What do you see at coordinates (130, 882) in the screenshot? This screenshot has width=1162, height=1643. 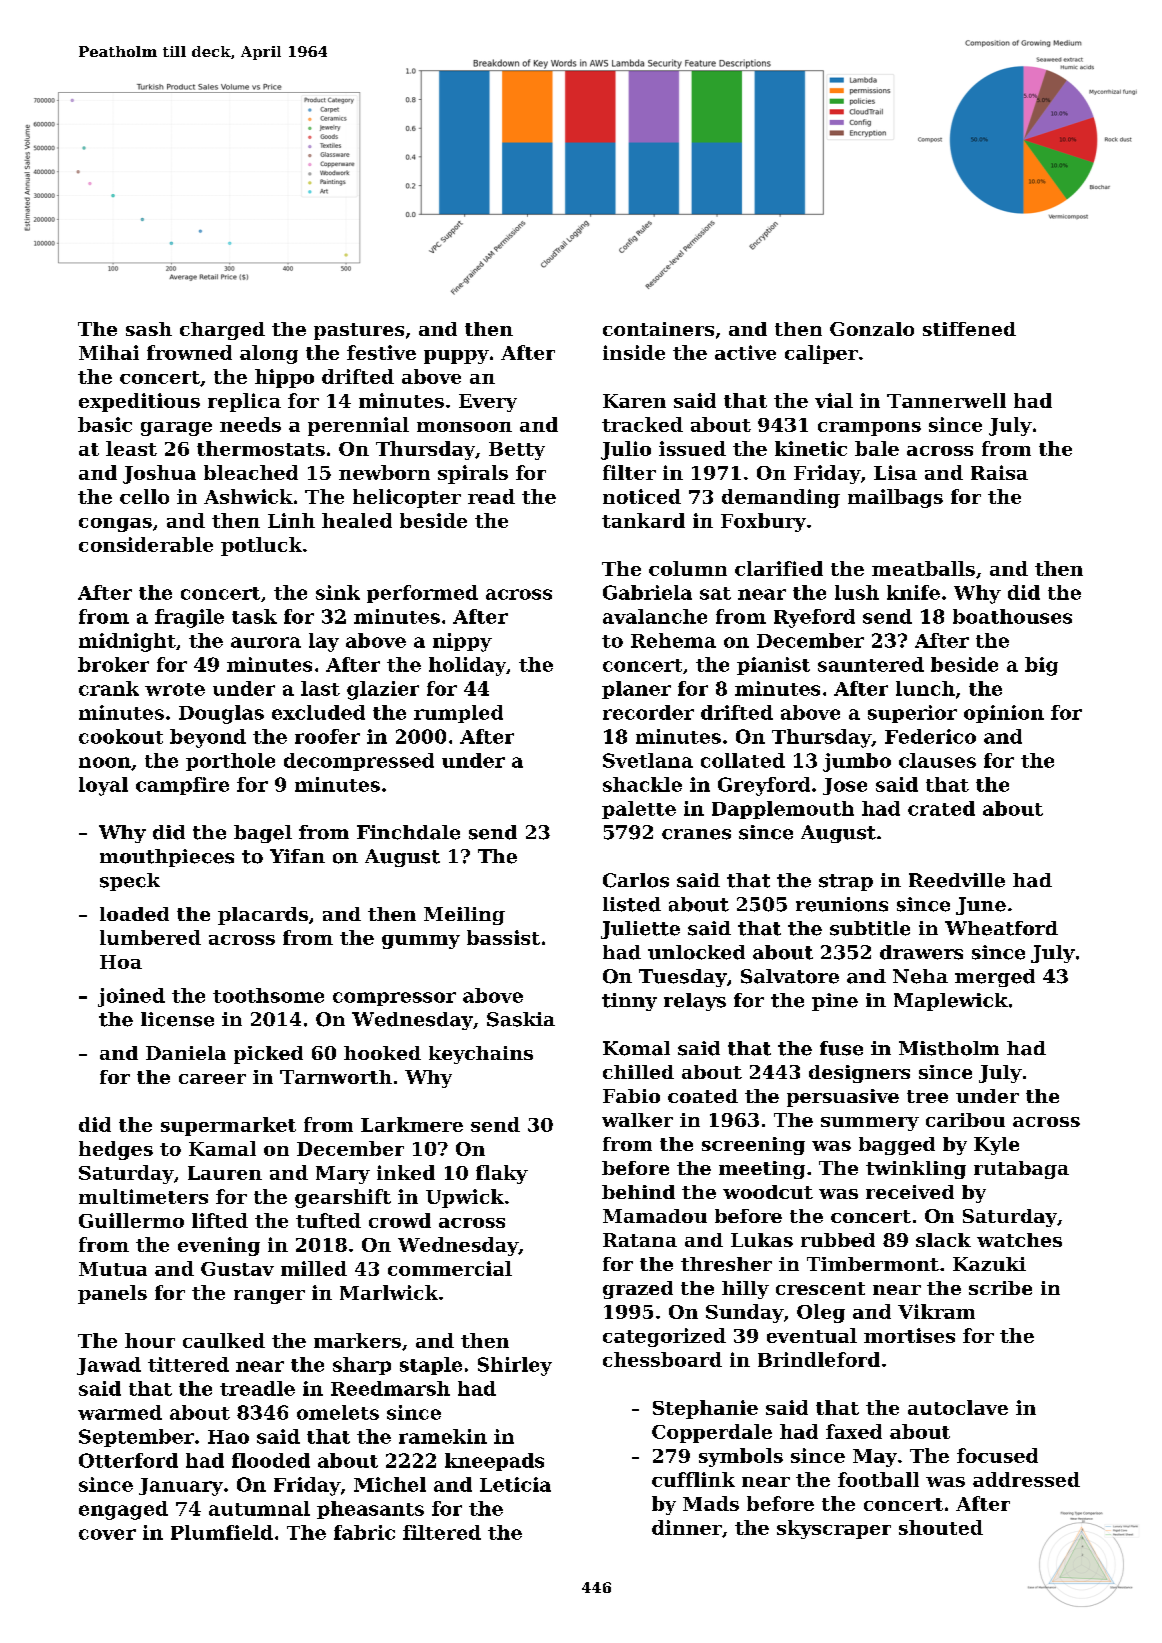 I see `speck` at bounding box center [130, 882].
